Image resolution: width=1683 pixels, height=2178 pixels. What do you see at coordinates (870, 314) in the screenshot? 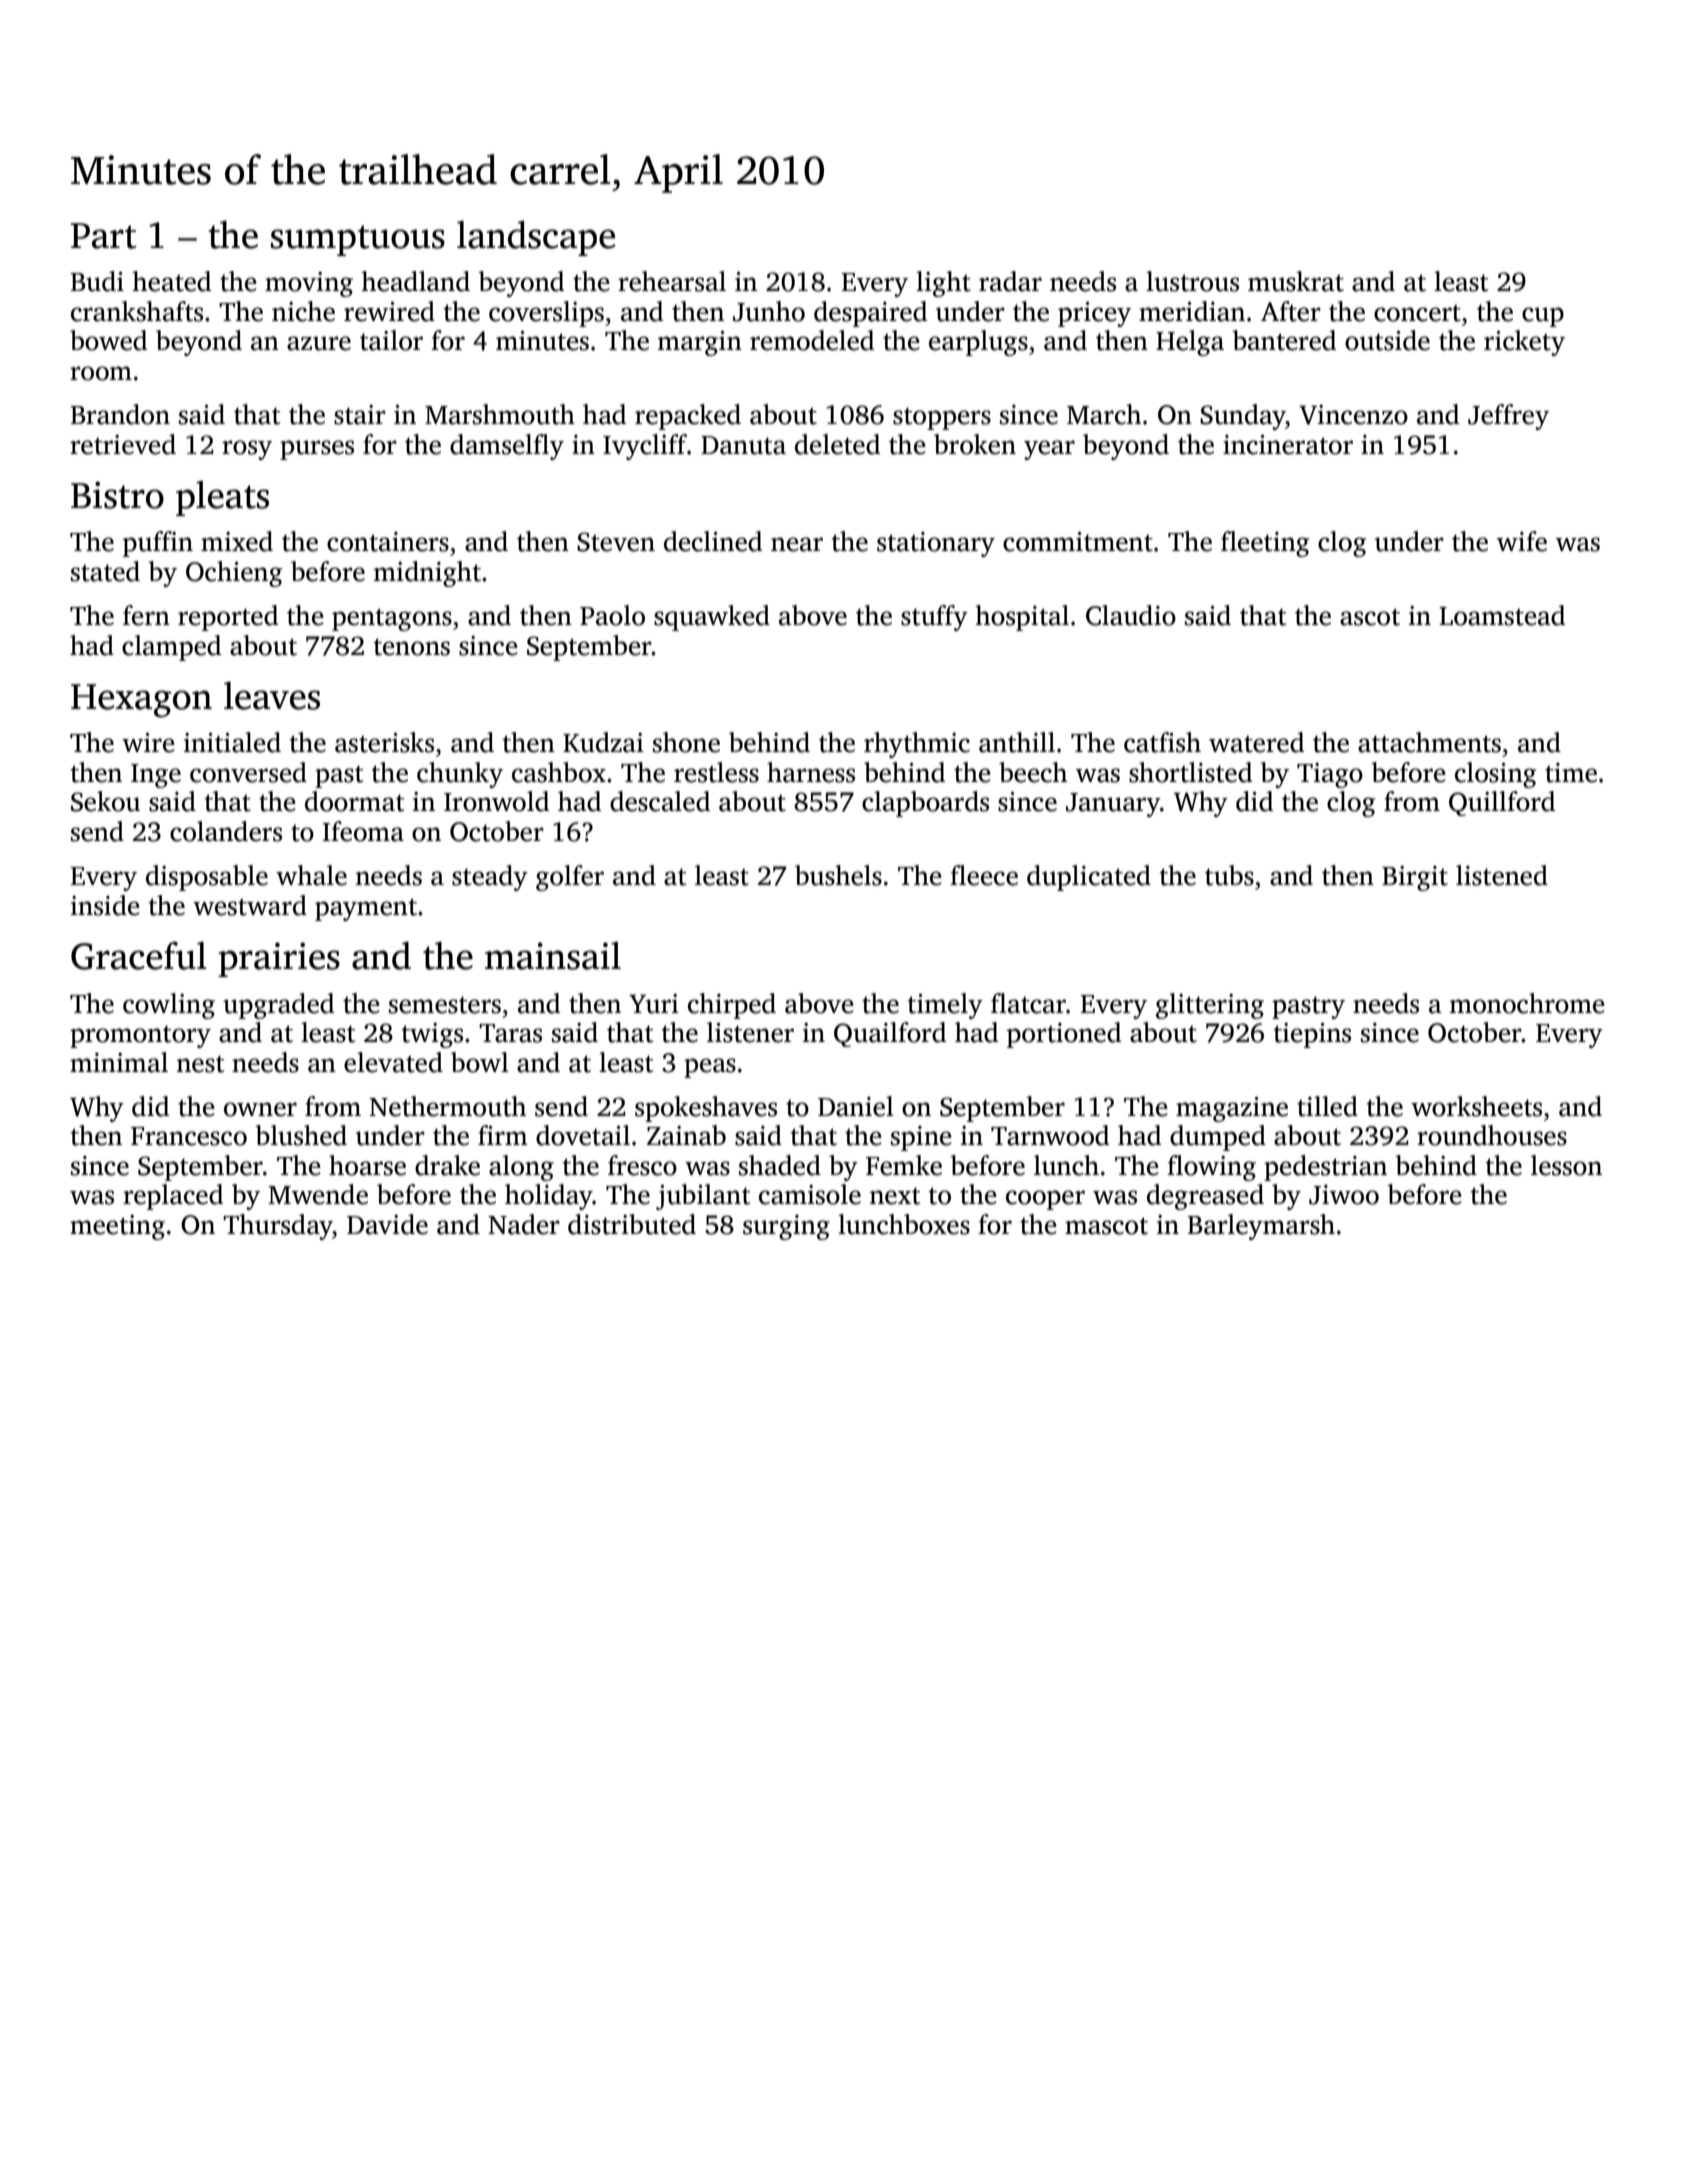
I see `despaired` at bounding box center [870, 314].
